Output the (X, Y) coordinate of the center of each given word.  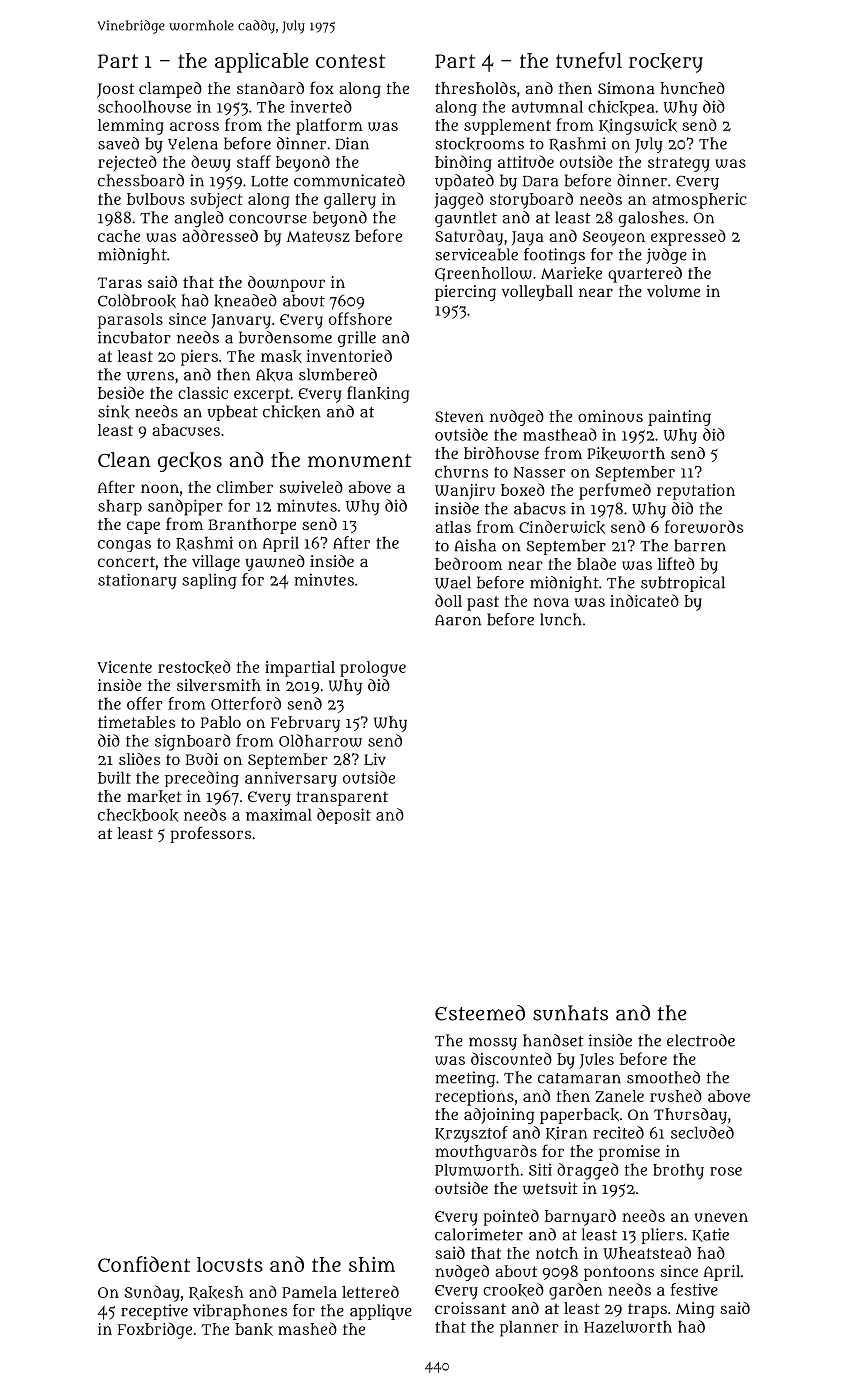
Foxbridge (154, 1330)
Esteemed (480, 1013)
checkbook (138, 815)
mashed (307, 1328)
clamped (170, 90)
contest (350, 61)
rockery (666, 63)
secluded (702, 1132)
